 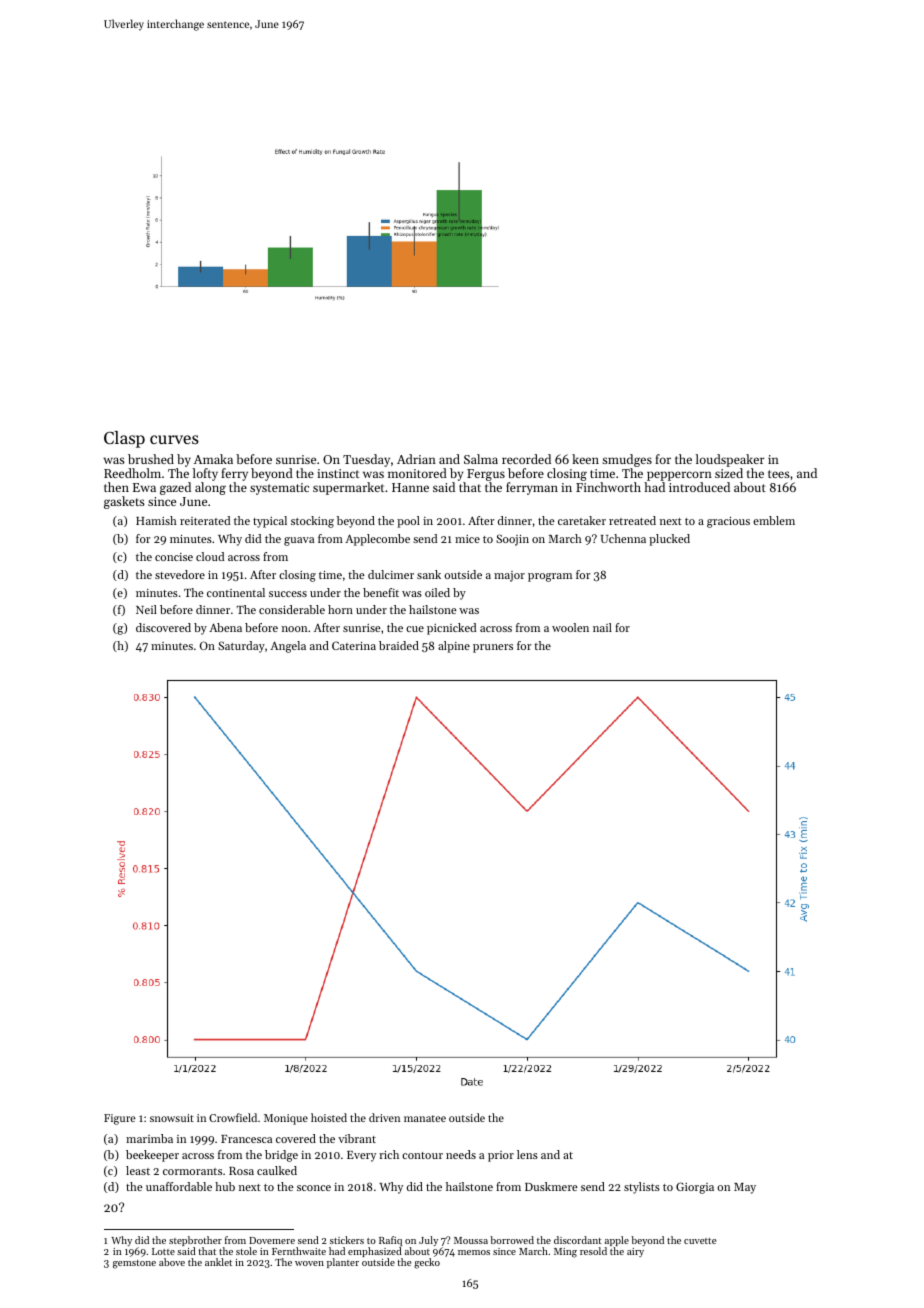 I want to click on nail, so click(x=602, y=627).
